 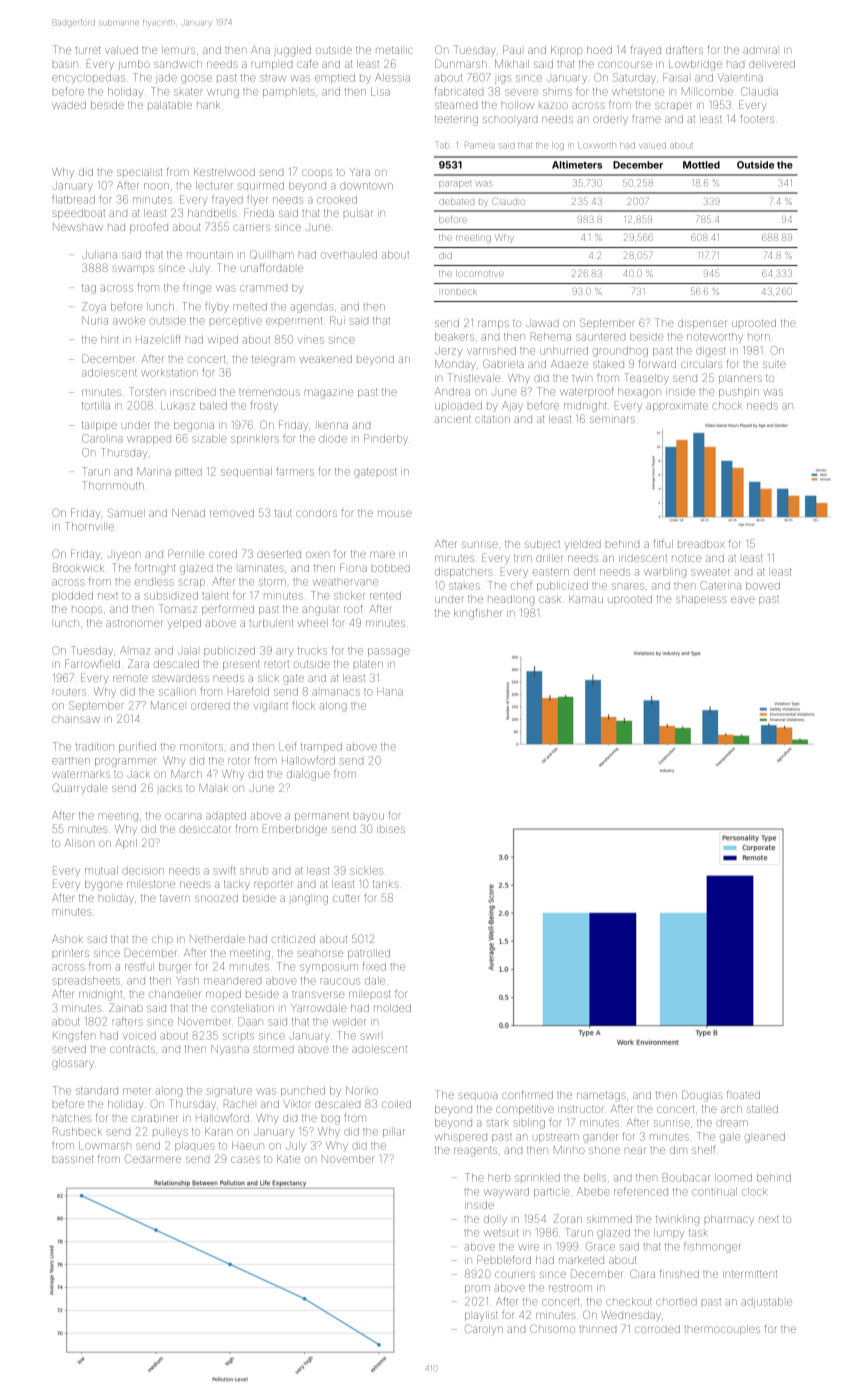 I want to click on delivered, so click(x=772, y=64).
